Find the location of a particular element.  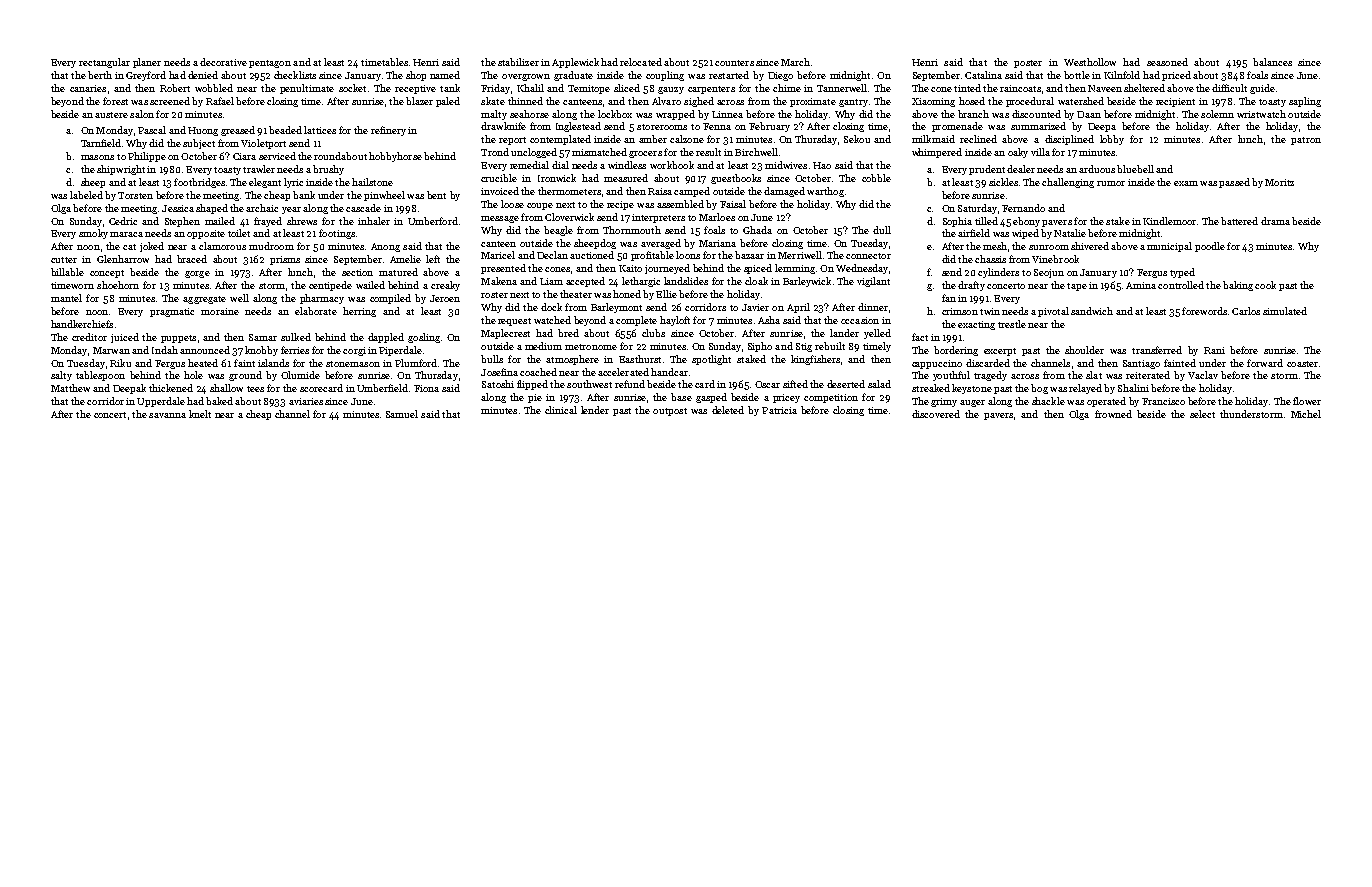

tragedy is located at coordinates (990, 376).
